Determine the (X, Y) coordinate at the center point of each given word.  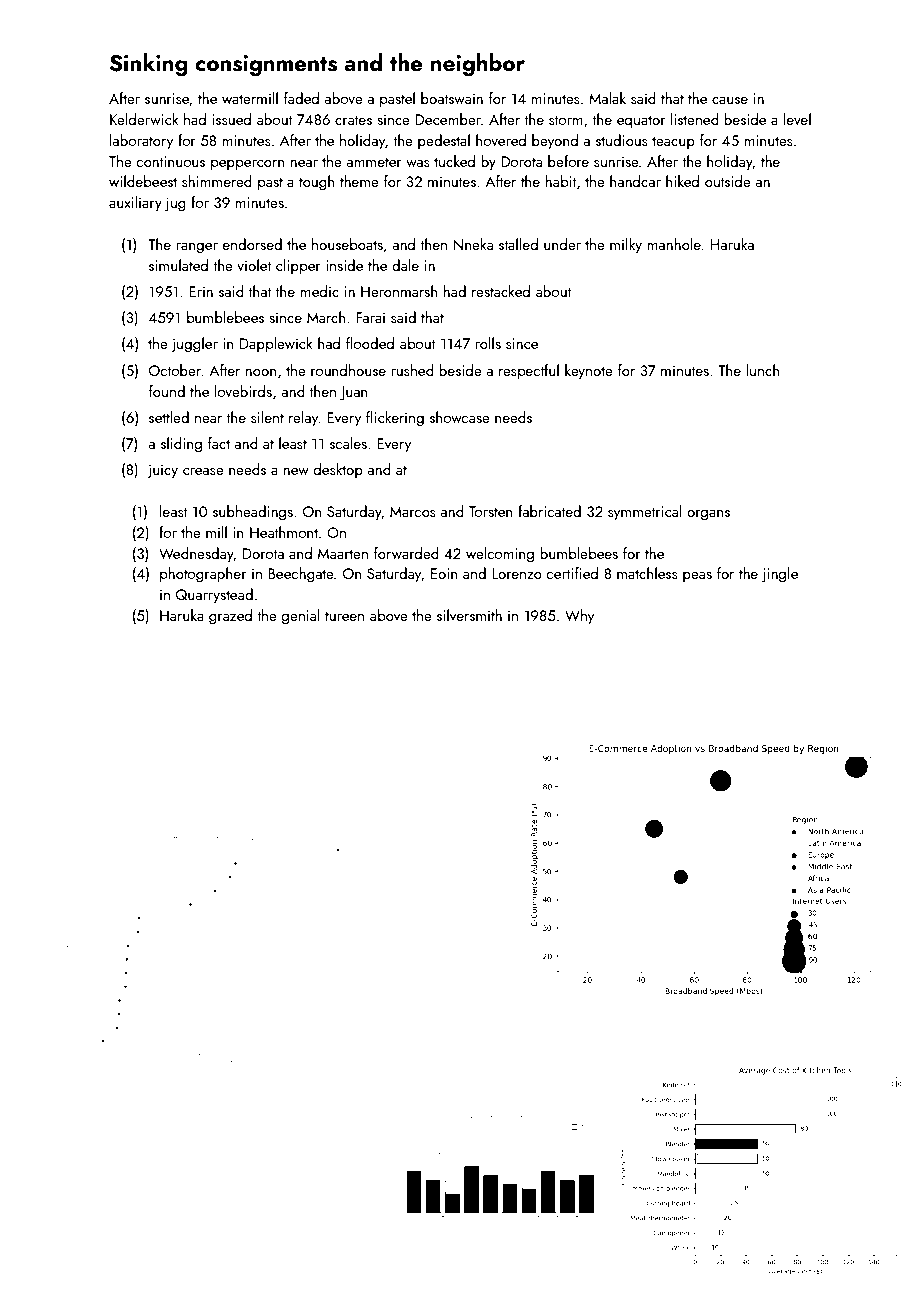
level (797, 119)
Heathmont (284, 532)
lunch (762, 370)
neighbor (478, 65)
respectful (529, 371)
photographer (203, 575)
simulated (178, 265)
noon (260, 372)
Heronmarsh (399, 291)
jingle (780, 575)
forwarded (406, 553)
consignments (266, 66)
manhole (674, 244)
